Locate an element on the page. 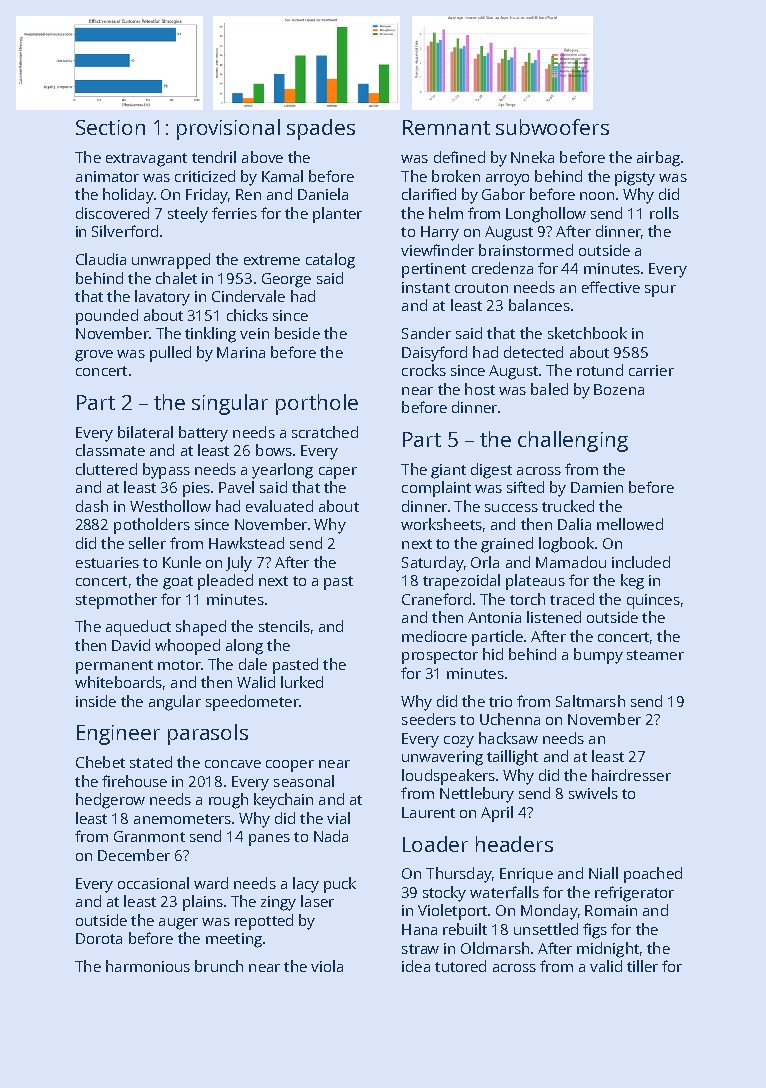 This document has height=1088, width=766. bypass is located at coordinates (166, 471).
